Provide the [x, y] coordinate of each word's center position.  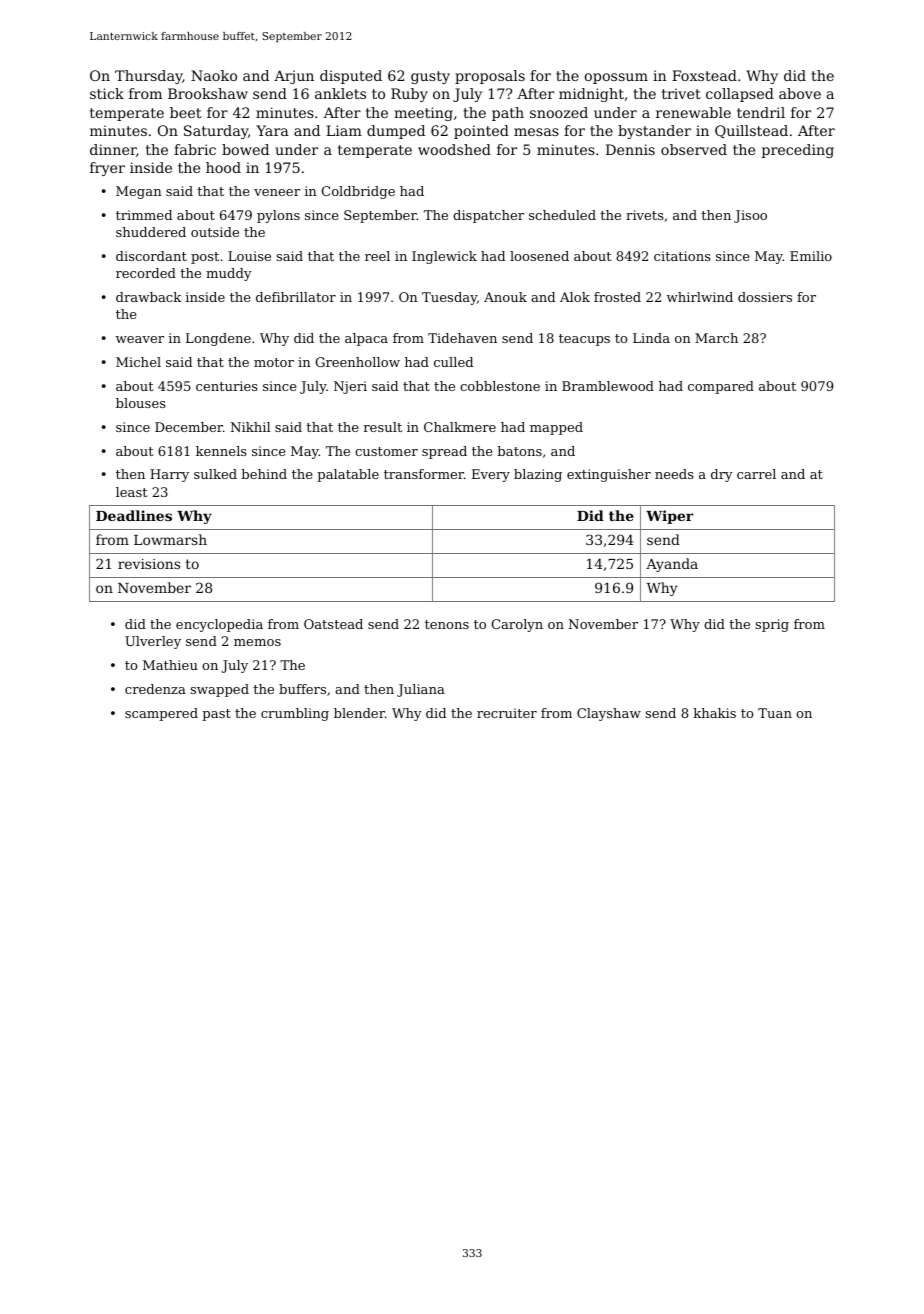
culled [453, 362]
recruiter [507, 713]
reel [377, 256]
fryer [107, 169]
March [716, 338]
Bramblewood [608, 386]
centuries [227, 386]
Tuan [775, 713]
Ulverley [153, 642]
